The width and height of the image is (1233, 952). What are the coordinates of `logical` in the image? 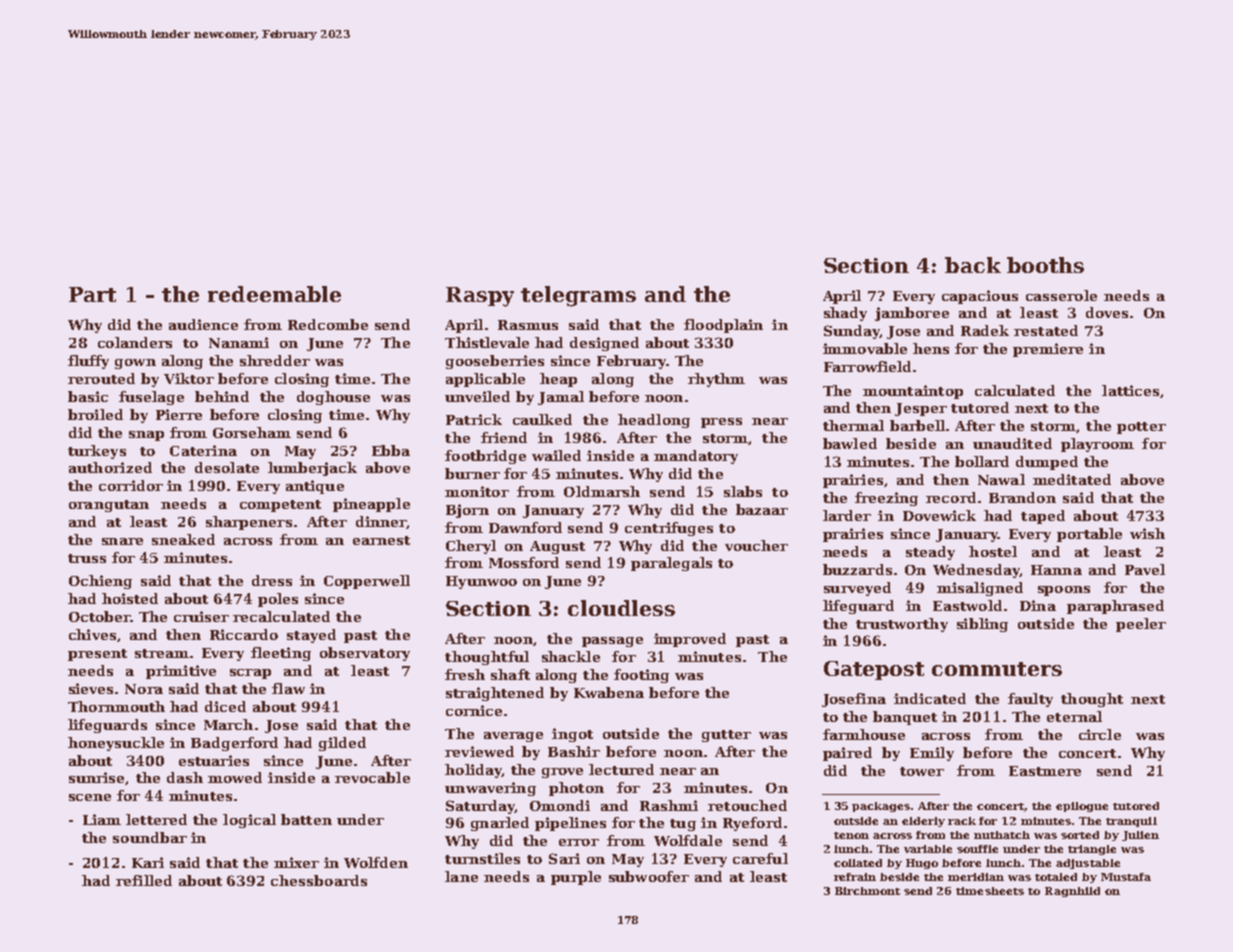 It's located at (249, 821).
